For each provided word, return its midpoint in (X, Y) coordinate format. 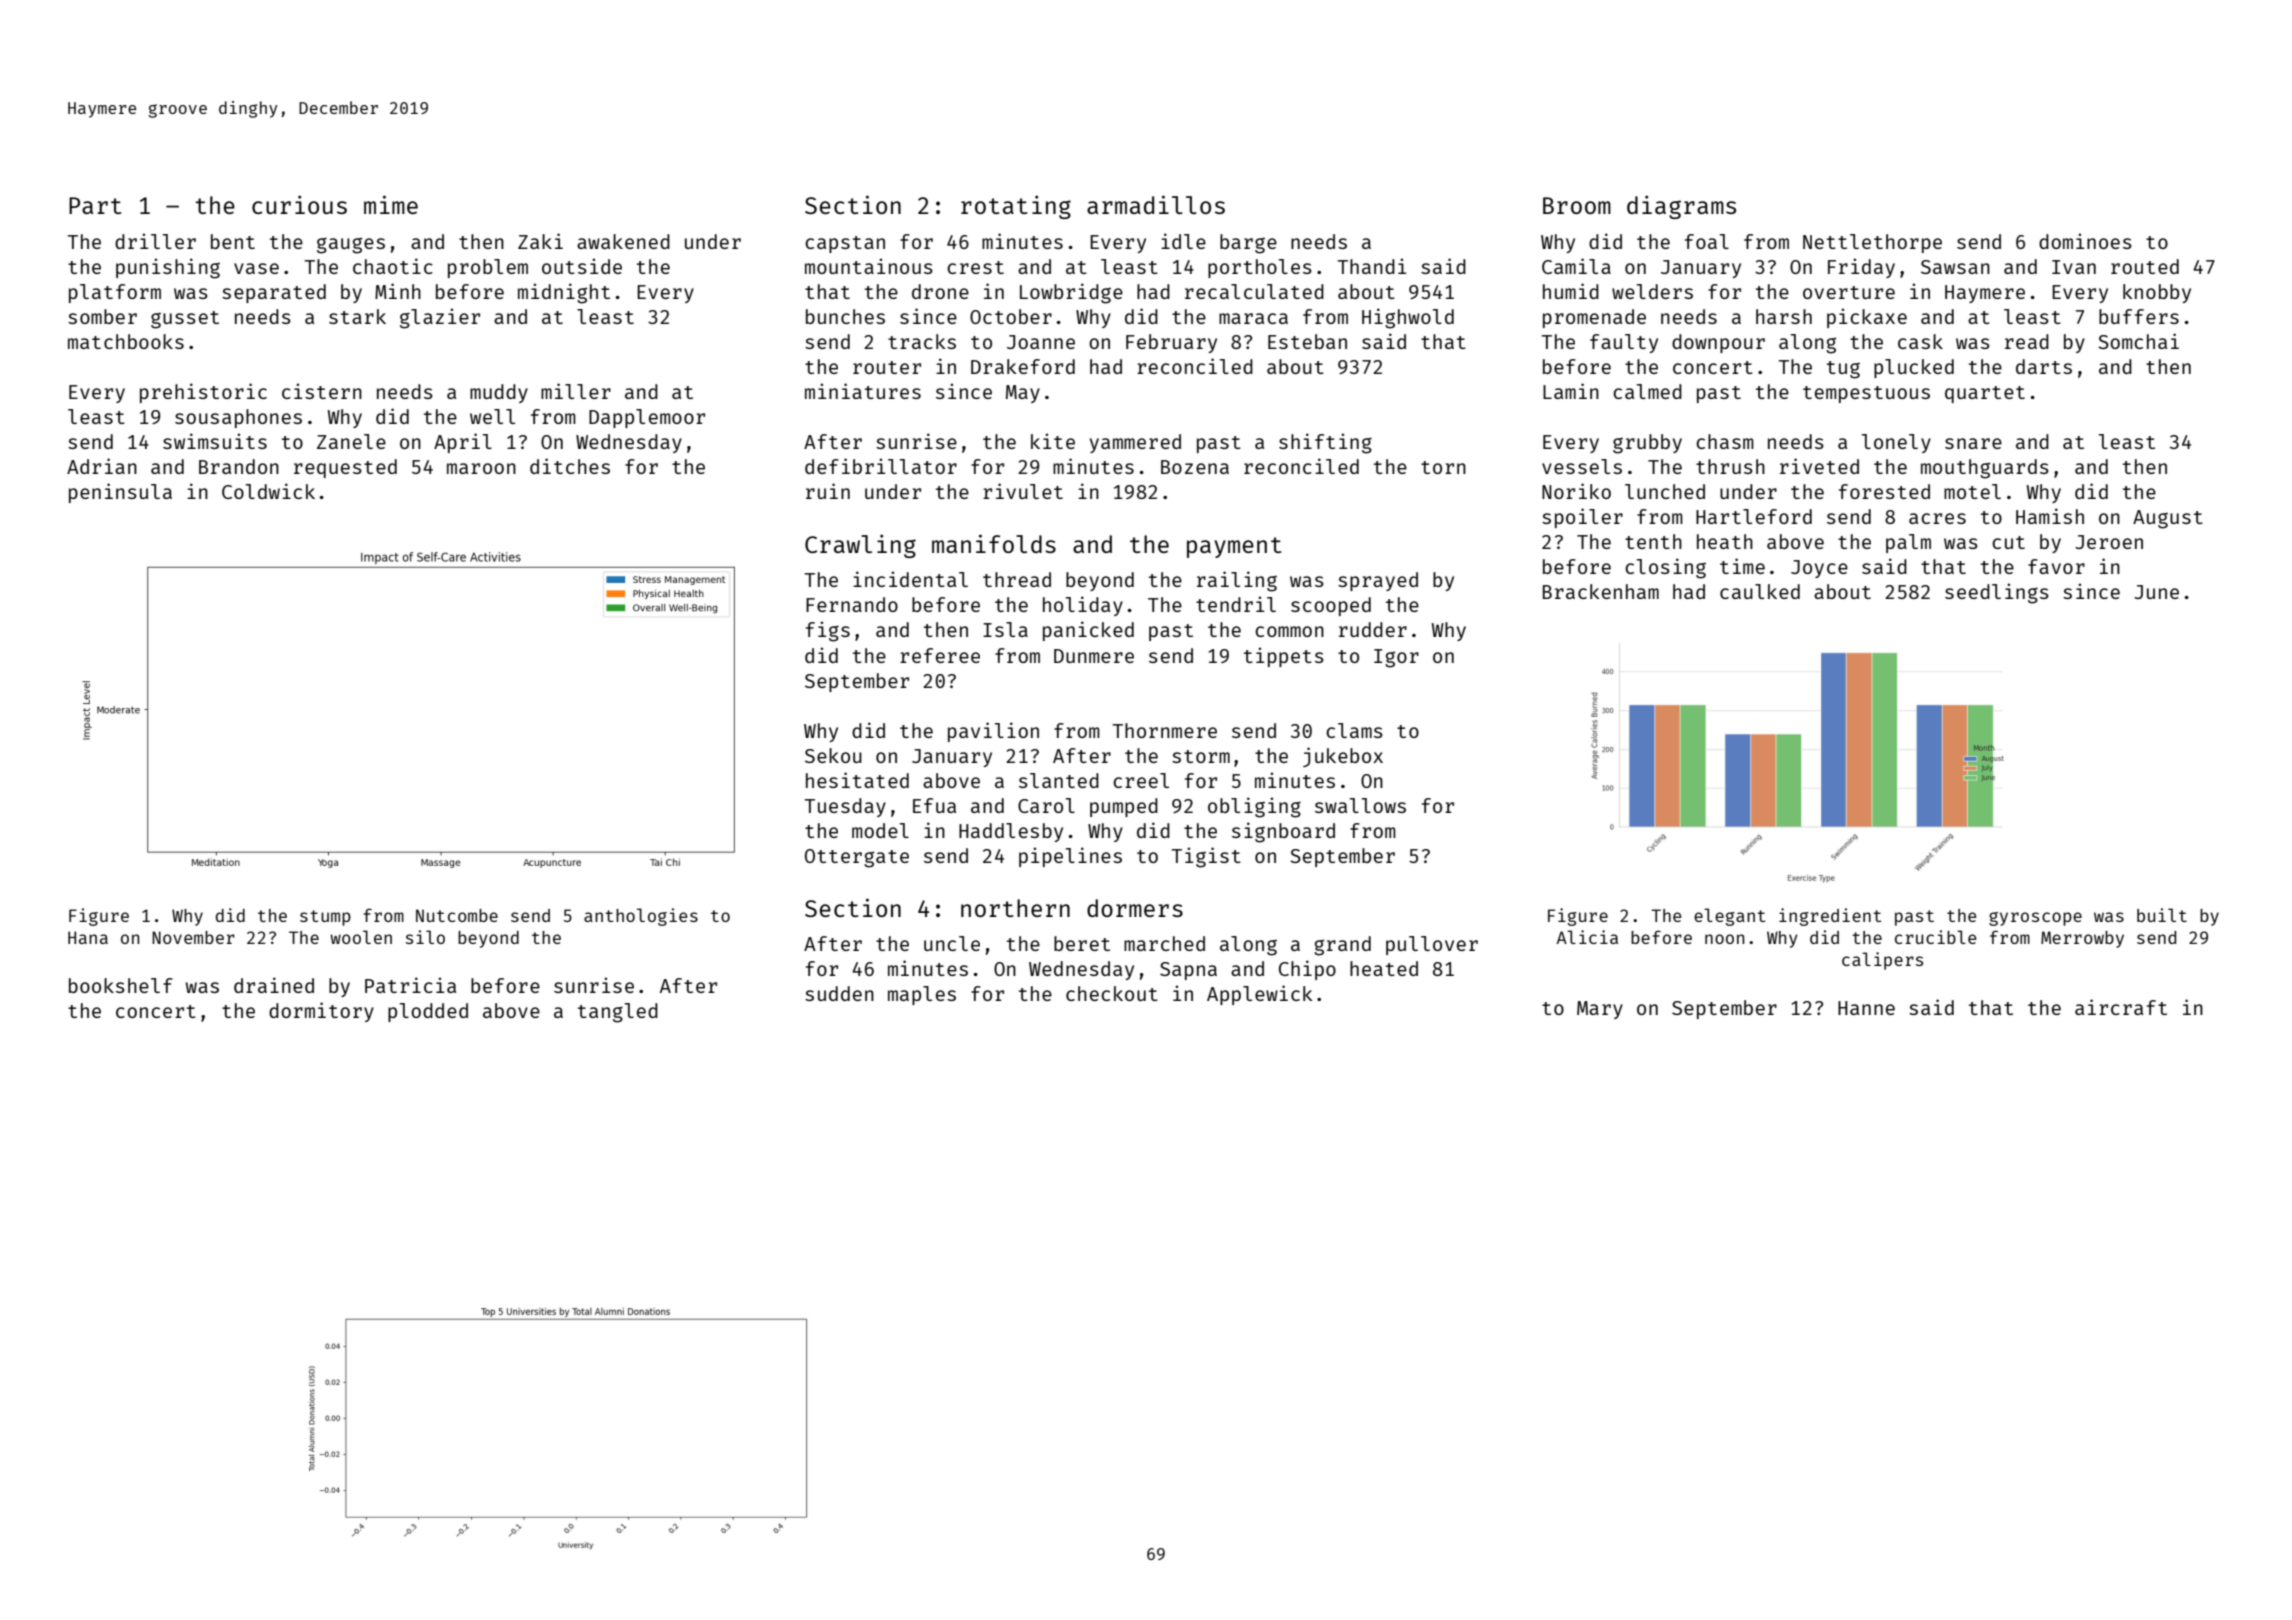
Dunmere (1094, 656)
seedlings (1997, 593)
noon (1724, 939)
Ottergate (857, 858)
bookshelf (121, 985)
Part (95, 205)
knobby (2157, 293)
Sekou (833, 755)
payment (1234, 547)
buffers (2139, 316)
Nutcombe (457, 915)
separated (274, 293)
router (887, 367)
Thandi (1372, 266)
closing (1665, 568)
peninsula (120, 493)
